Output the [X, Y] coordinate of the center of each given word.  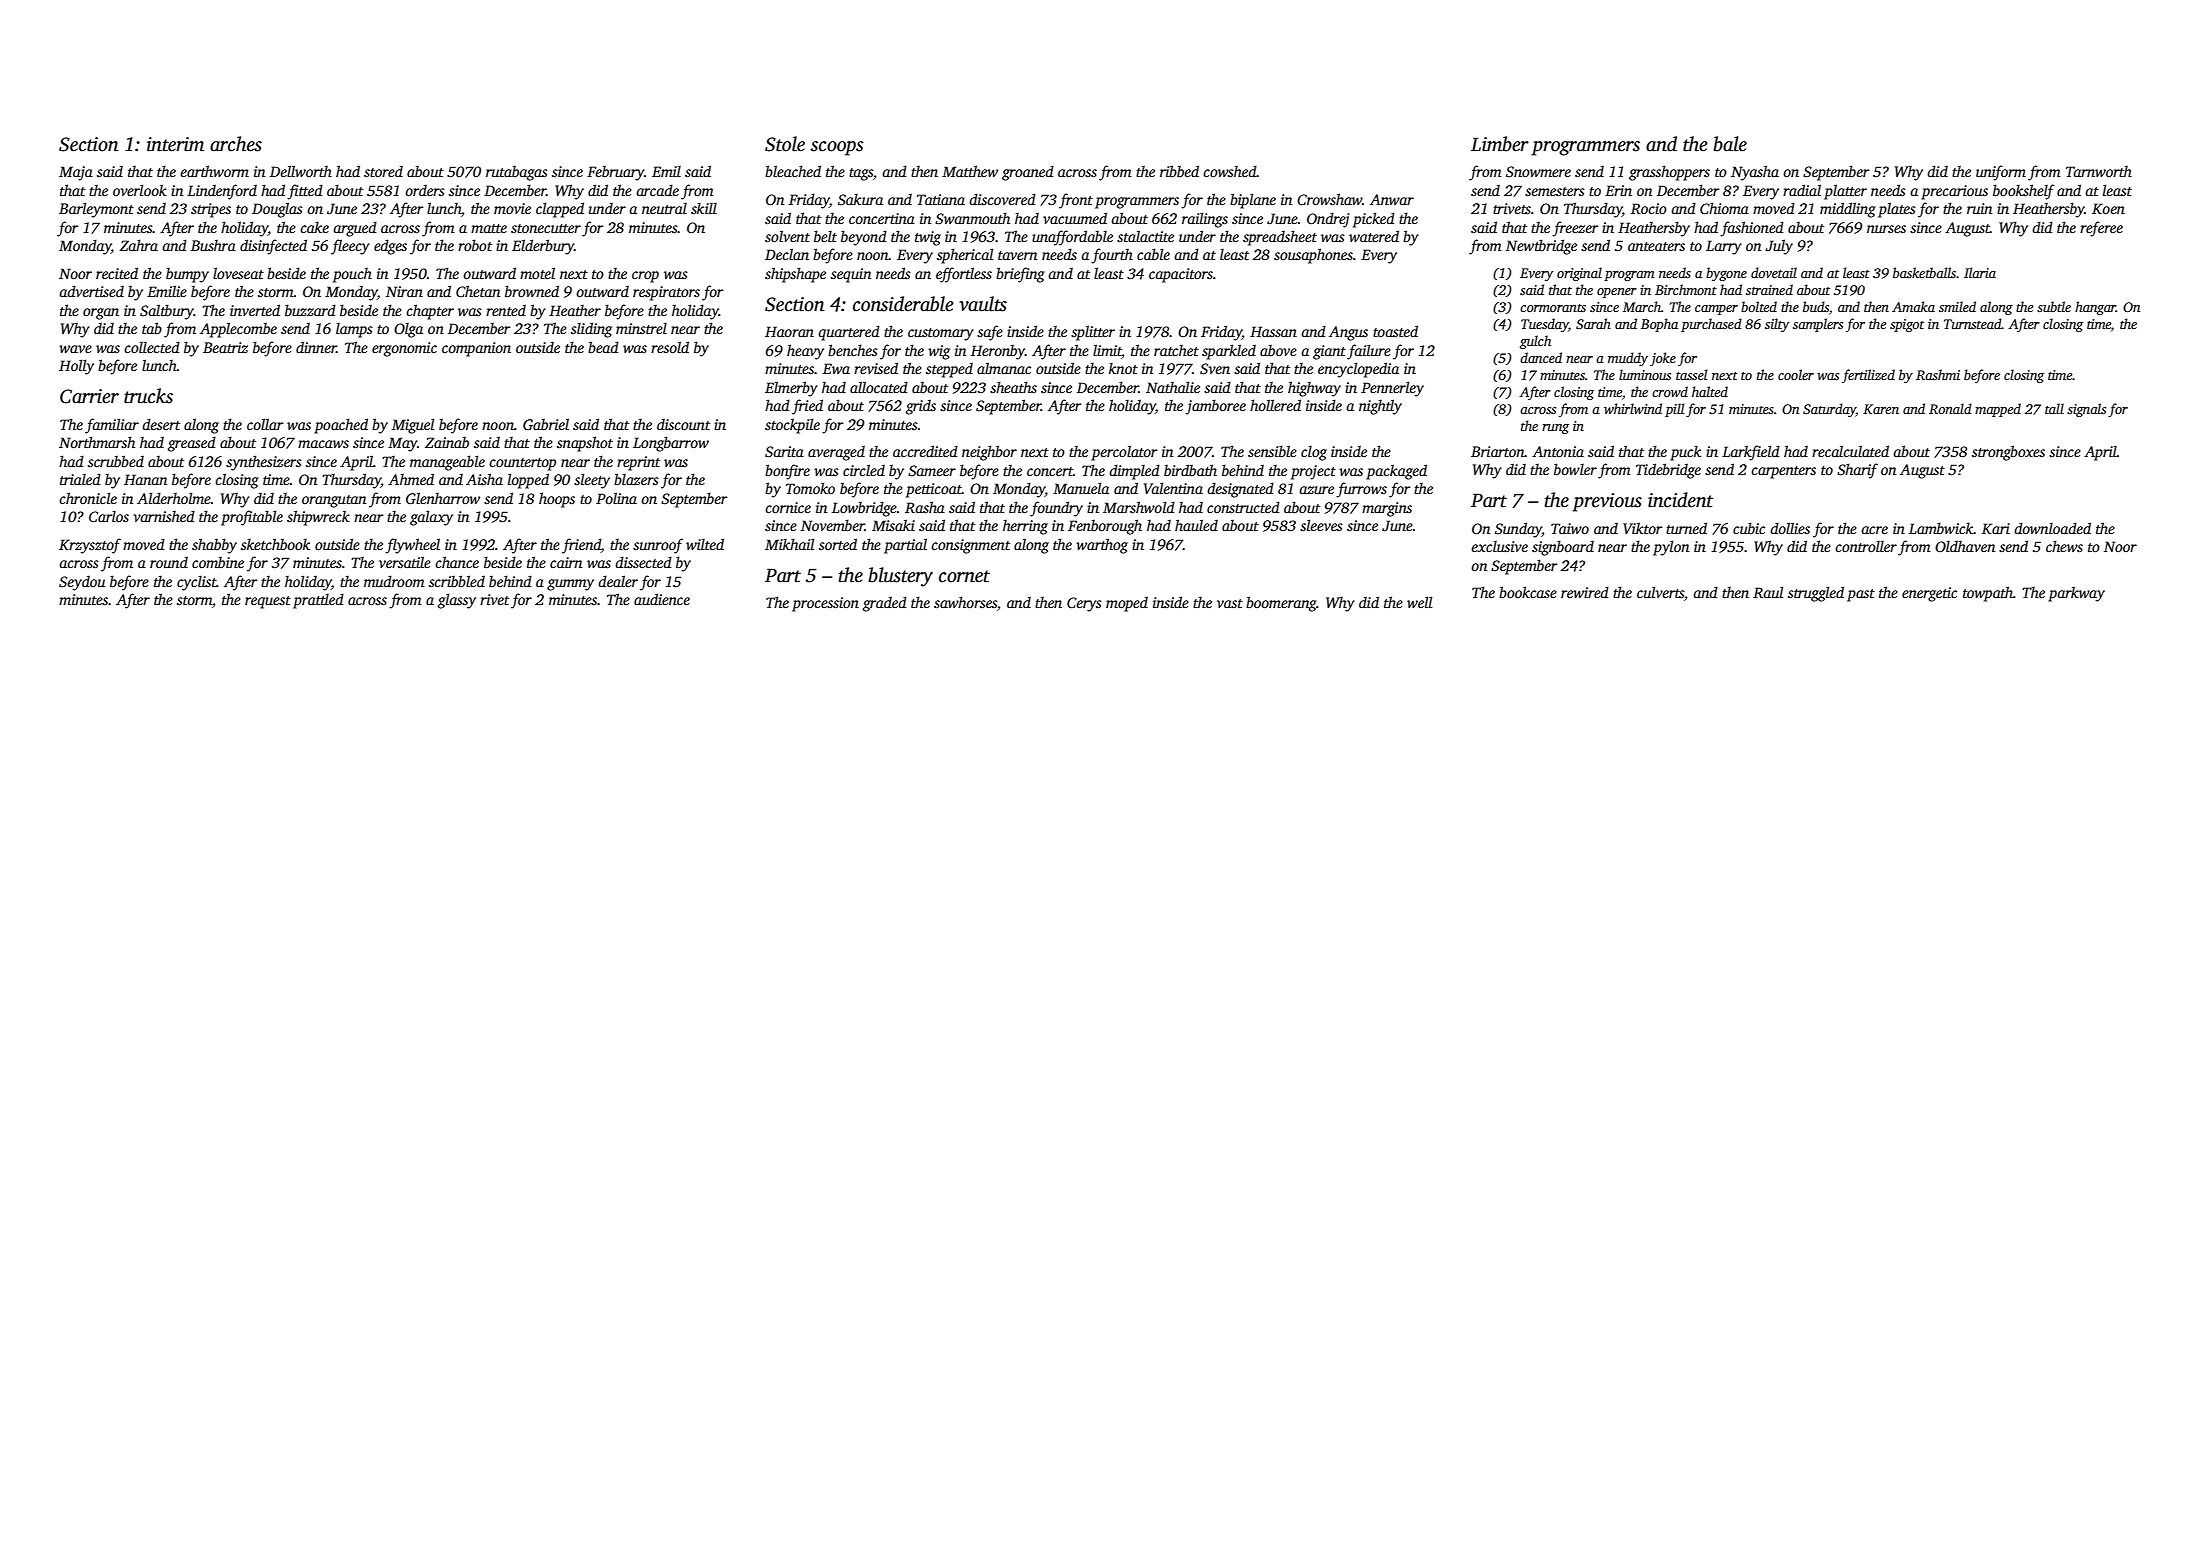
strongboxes [2008, 453]
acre [1874, 530]
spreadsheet [1280, 238]
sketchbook [275, 544]
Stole [785, 144]
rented [506, 310]
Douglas [277, 210]
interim [175, 144]
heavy [805, 352]
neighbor [989, 453]
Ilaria [1980, 272]
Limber [1500, 144]
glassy [457, 601]
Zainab [447, 442]
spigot [1907, 325]
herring [1025, 527]
